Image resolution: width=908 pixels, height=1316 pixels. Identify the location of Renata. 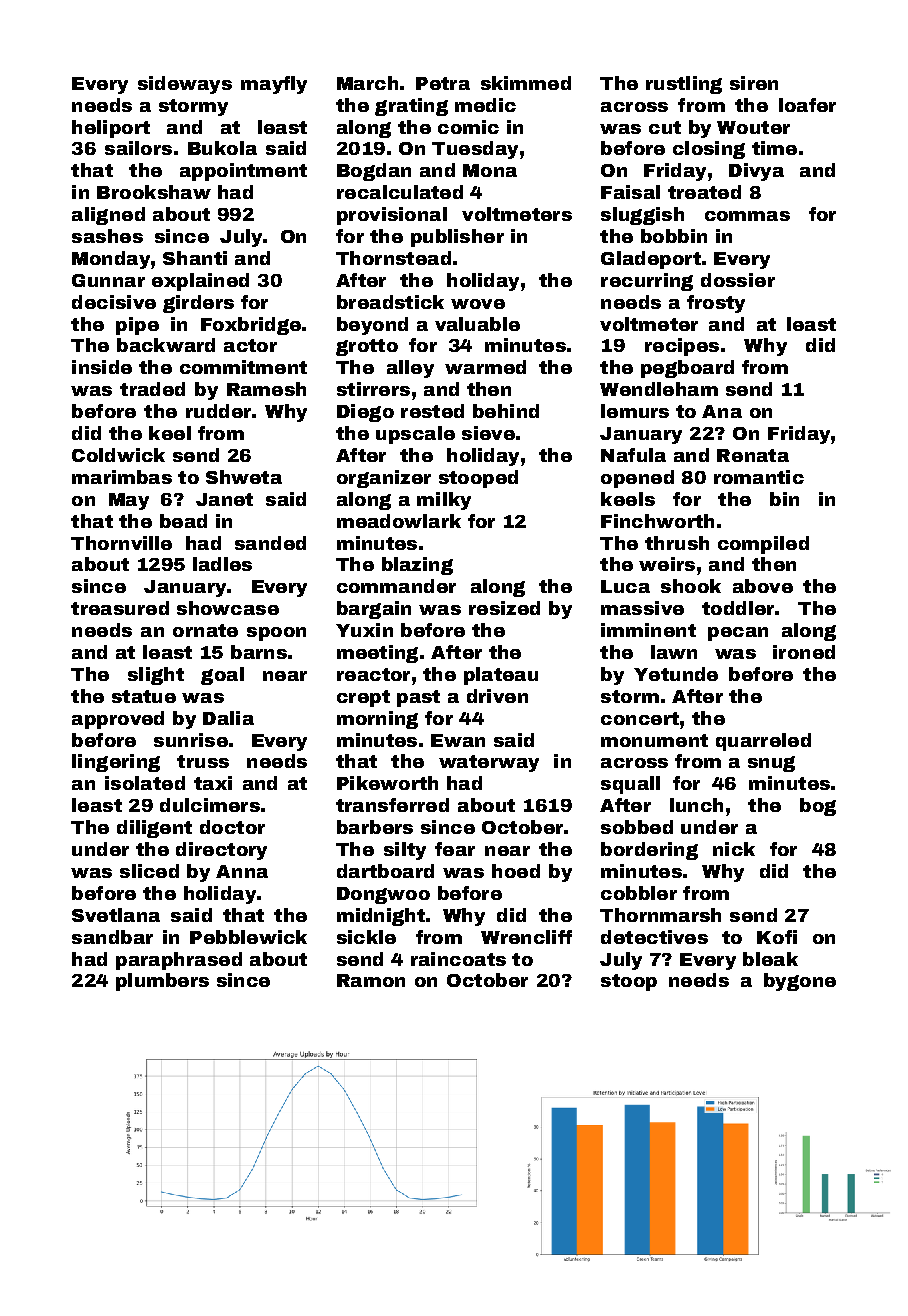
(753, 455).
